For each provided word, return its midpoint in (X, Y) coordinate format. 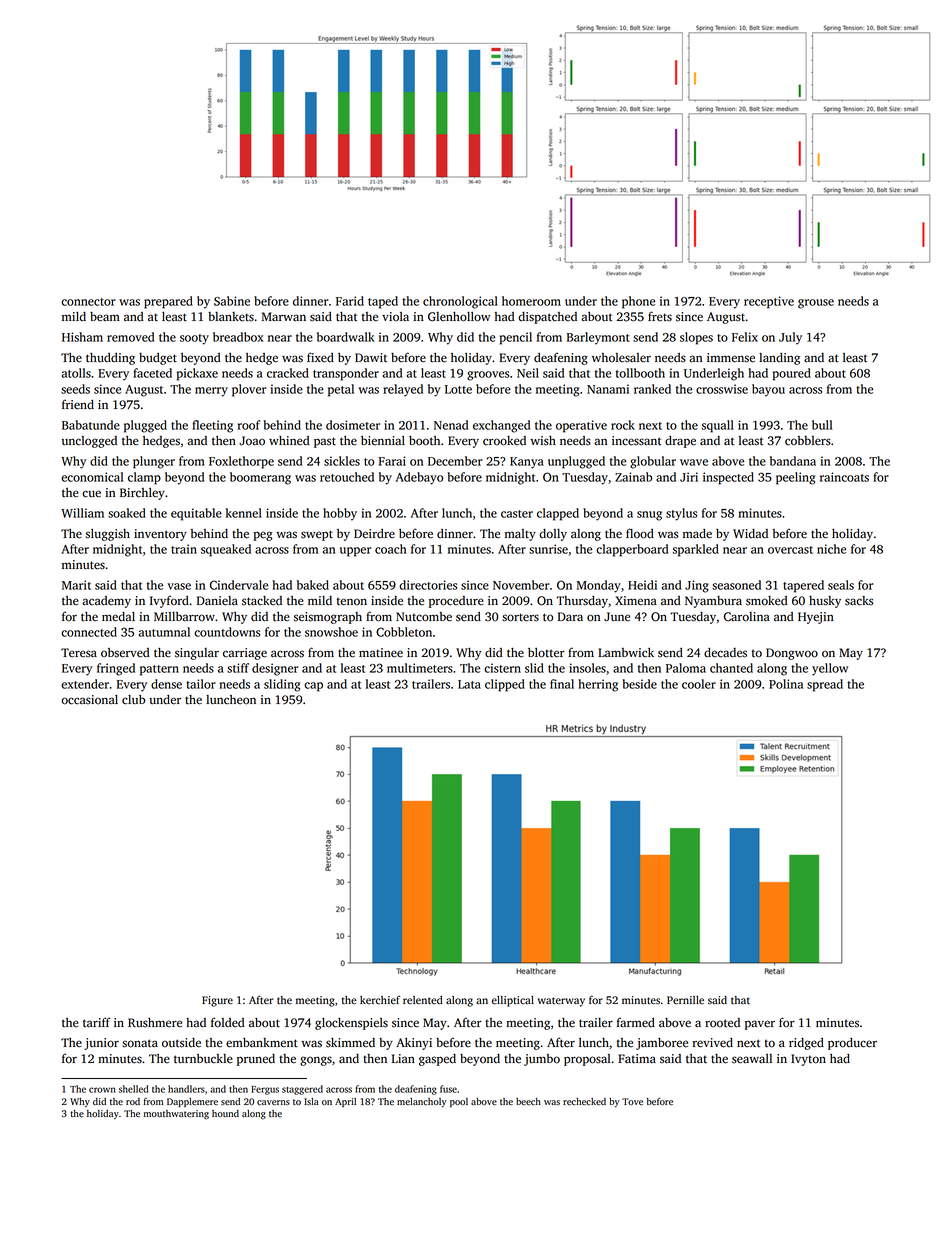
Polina (786, 684)
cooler (699, 684)
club (133, 700)
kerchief (380, 1000)
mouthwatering (176, 1115)
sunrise (548, 549)
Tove (632, 1101)
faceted (152, 373)
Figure (217, 1001)
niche (831, 549)
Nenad (451, 425)
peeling (795, 478)
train (184, 549)
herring (598, 685)
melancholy (422, 1102)
